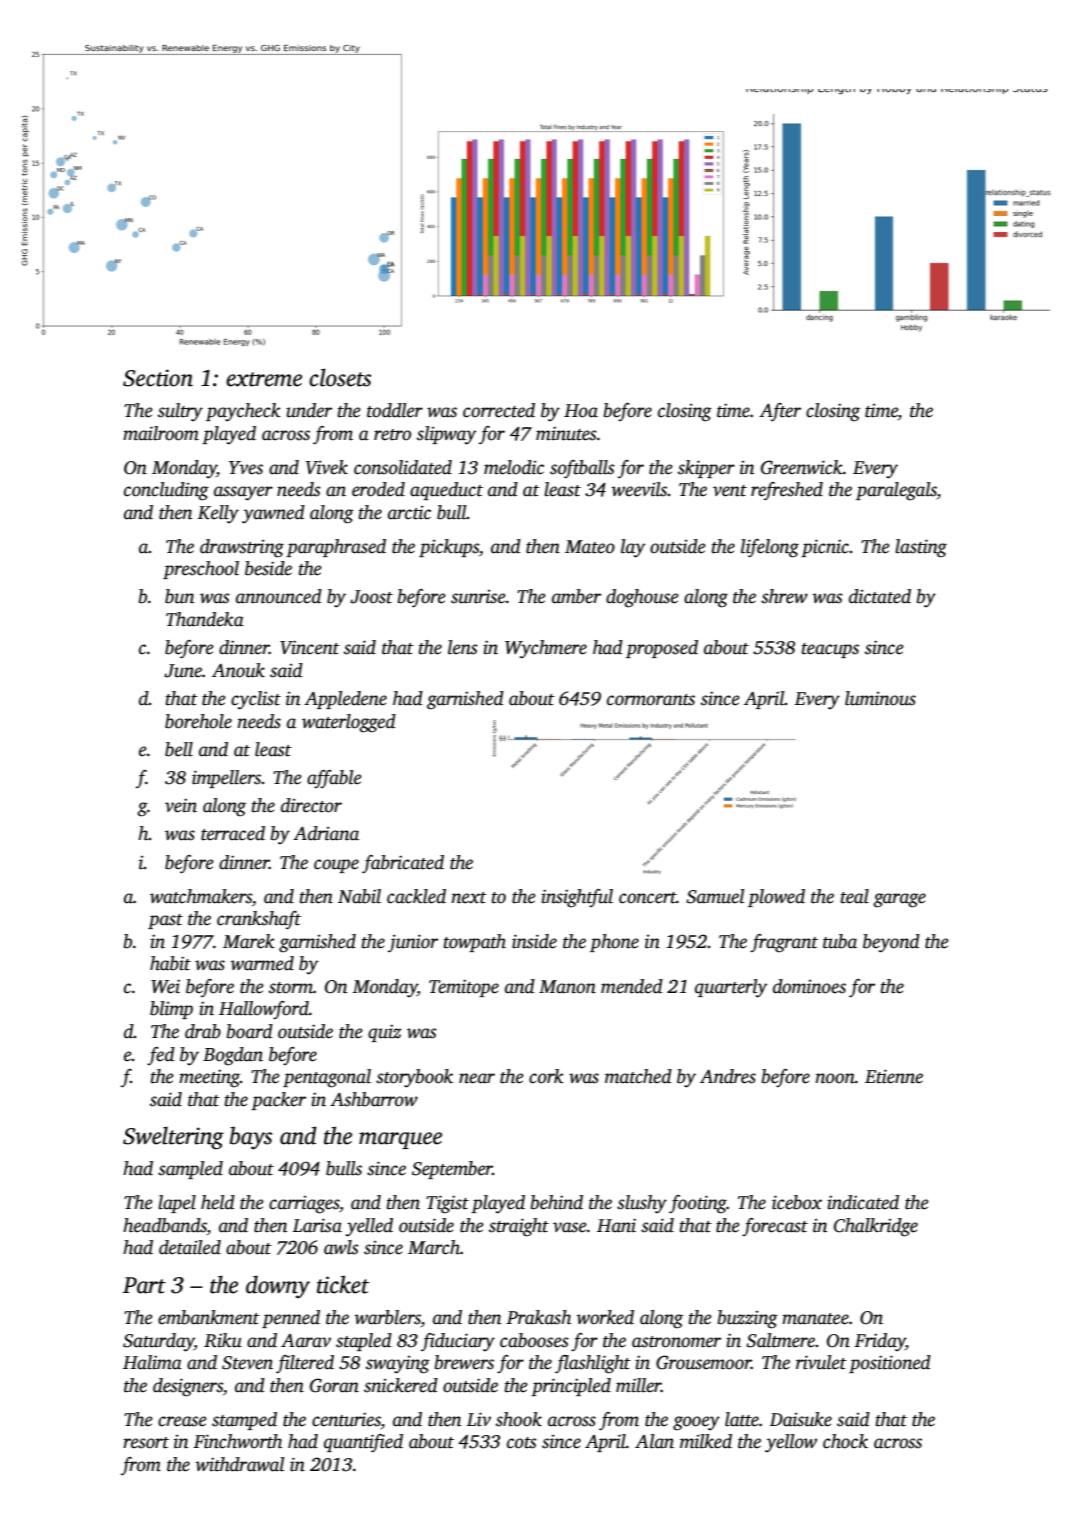 The image size is (1075, 1521). What do you see at coordinates (728, 1076) in the screenshot?
I see `Andres` at bounding box center [728, 1076].
